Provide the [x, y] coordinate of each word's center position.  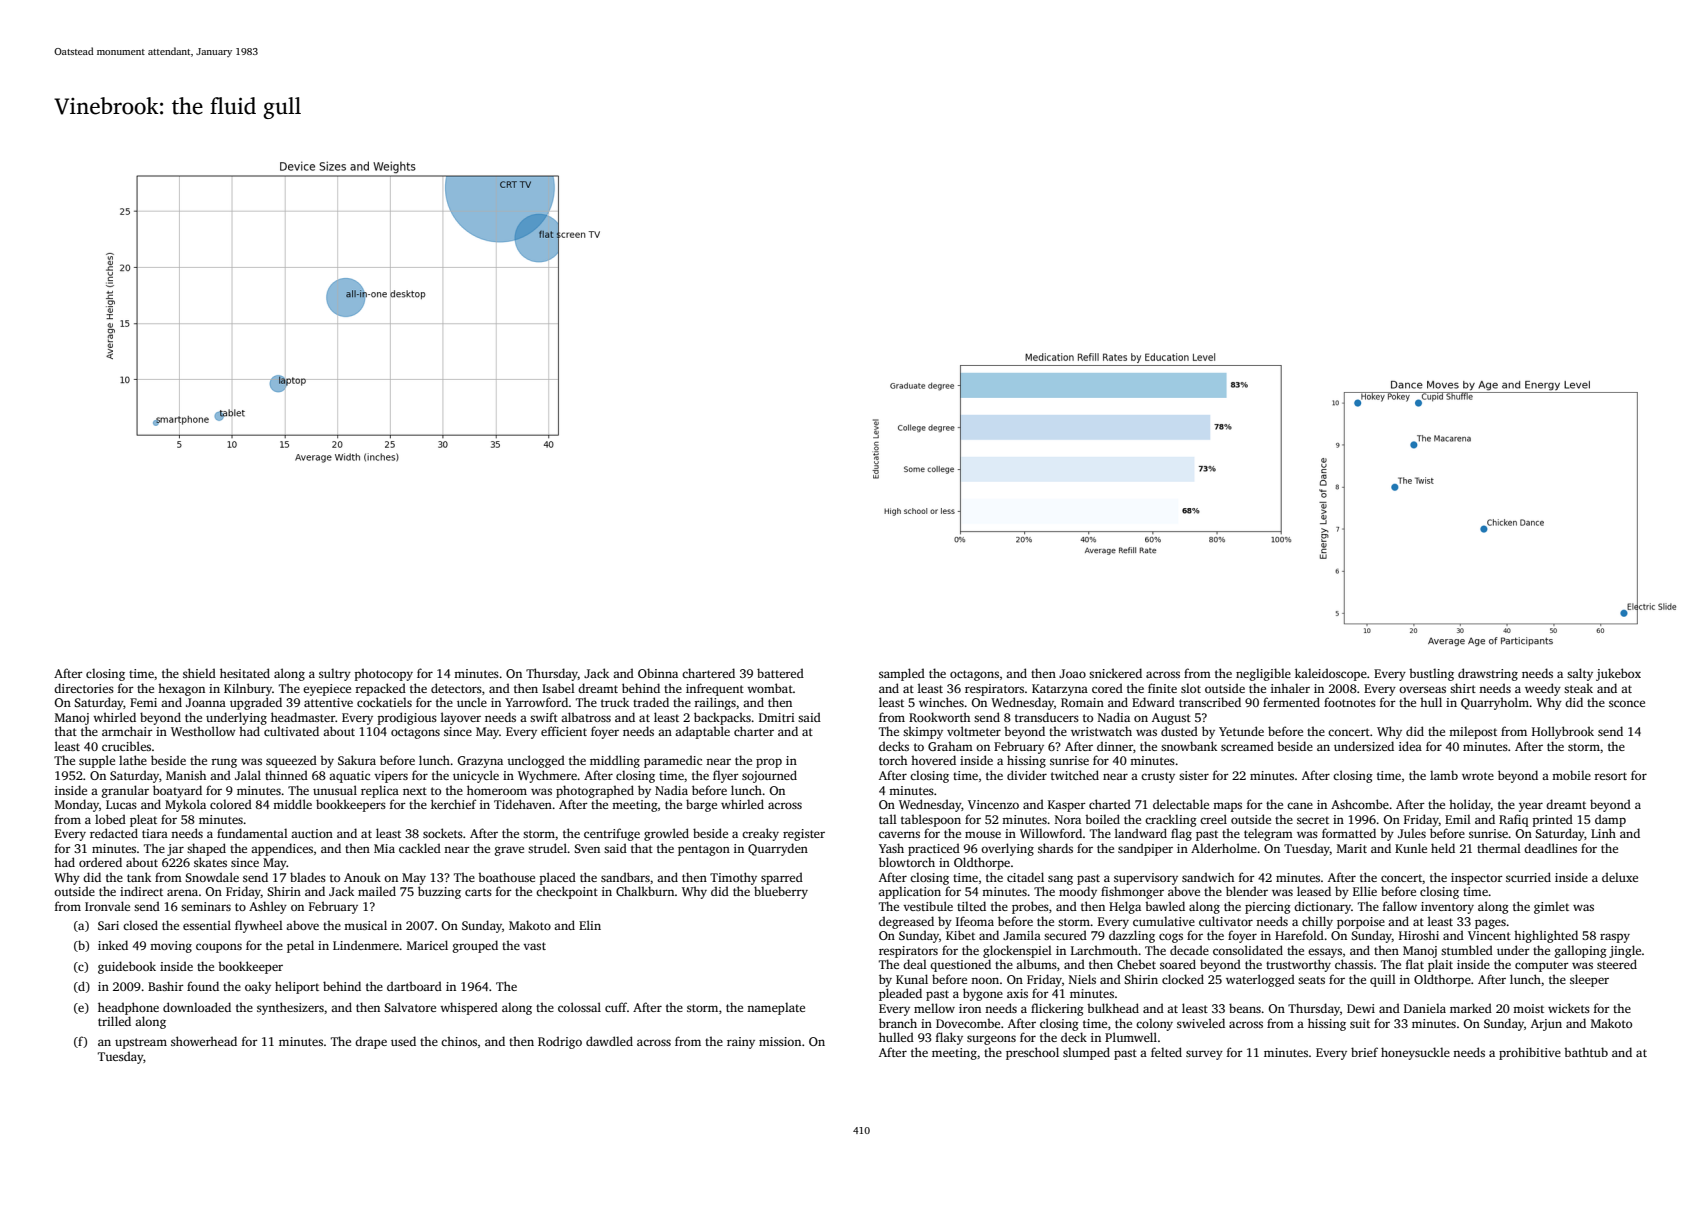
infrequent [715, 689]
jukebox [1618, 674]
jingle [1625, 951]
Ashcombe [1360, 804]
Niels [1082, 979]
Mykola [185, 805]
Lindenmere [366, 945]
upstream [141, 1043]
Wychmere [547, 776]
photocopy [384, 674]
